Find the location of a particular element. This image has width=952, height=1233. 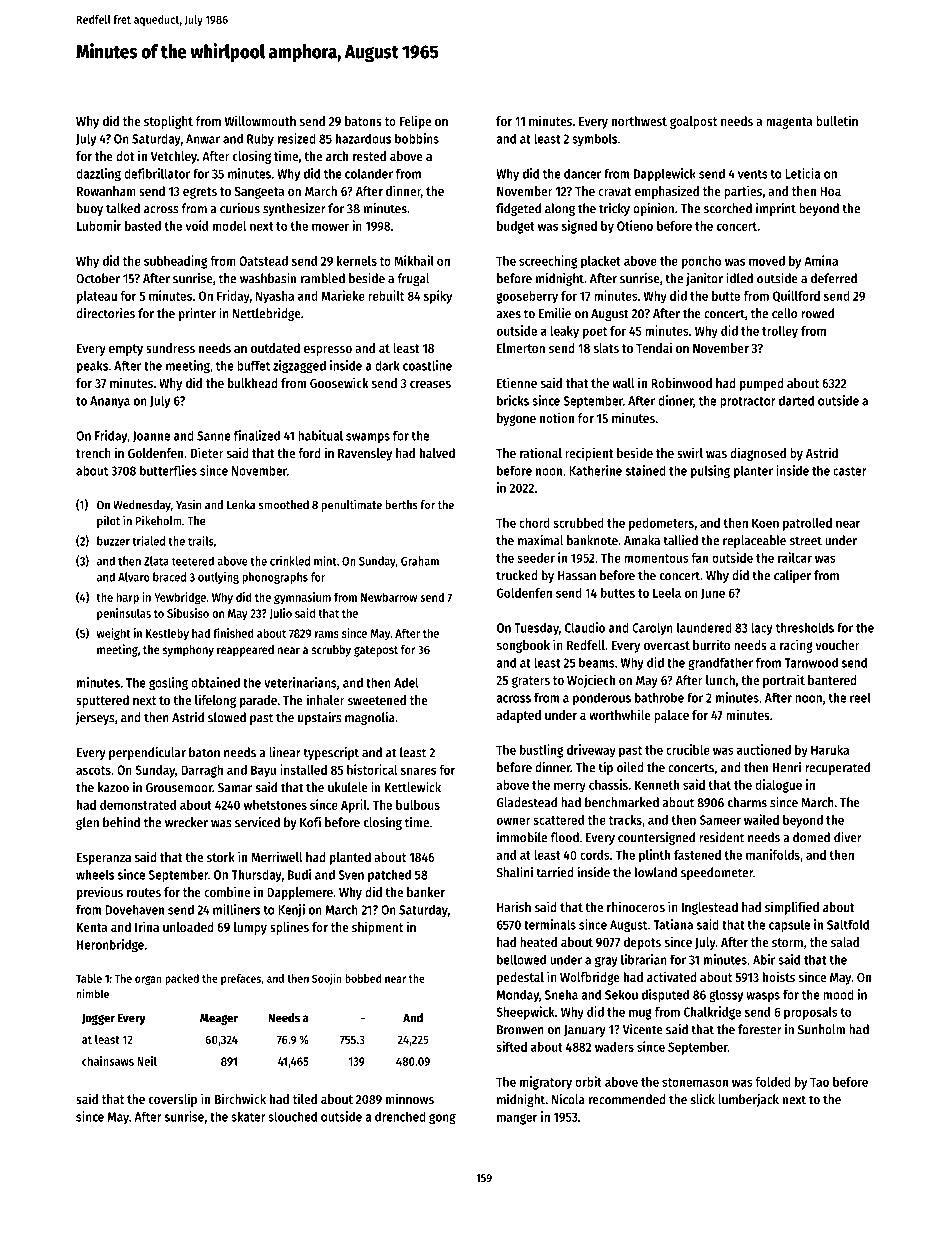

bulletin is located at coordinates (837, 120).
